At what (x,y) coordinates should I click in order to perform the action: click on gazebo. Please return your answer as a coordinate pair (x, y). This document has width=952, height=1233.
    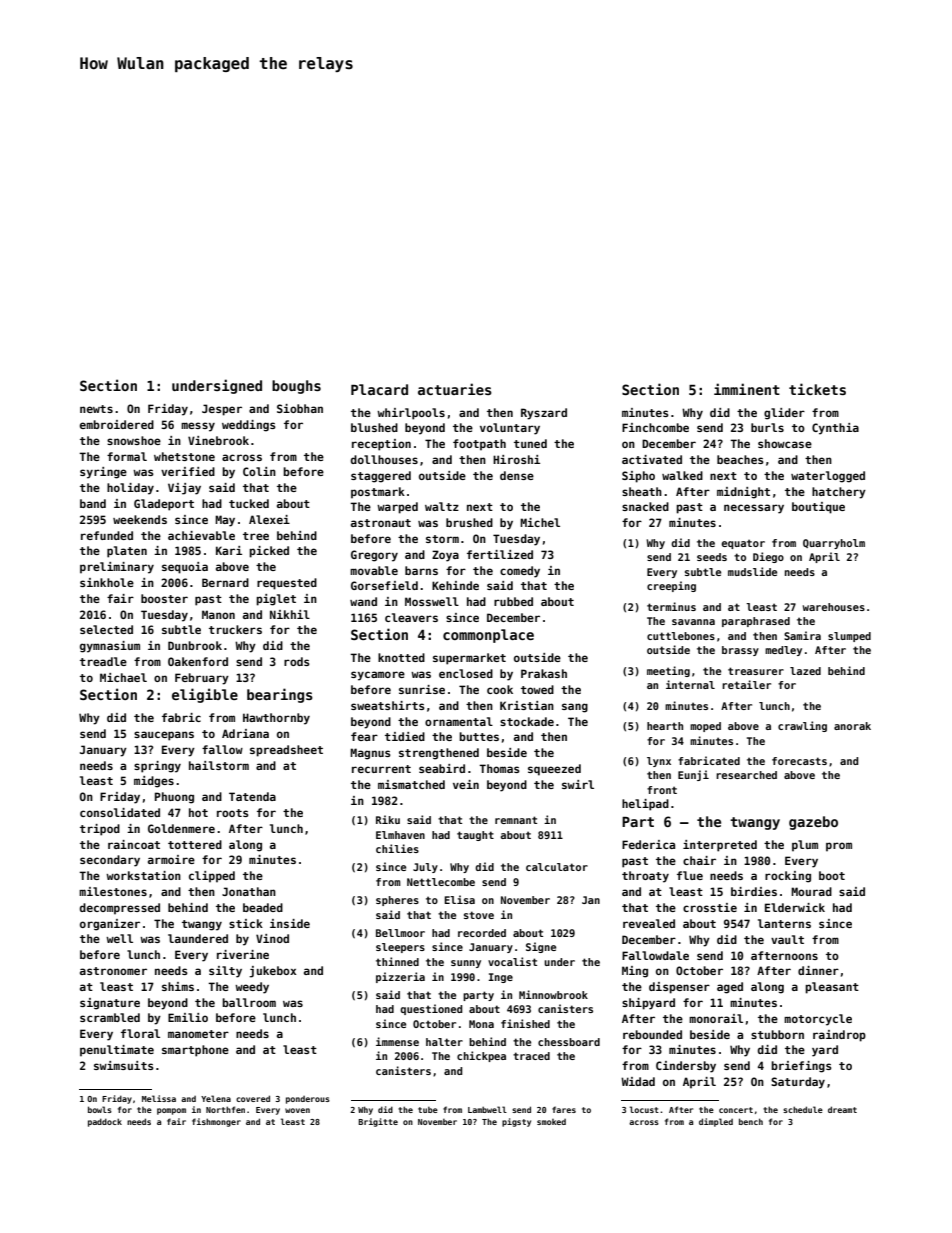
    Looking at the image, I should click on (813, 823).
